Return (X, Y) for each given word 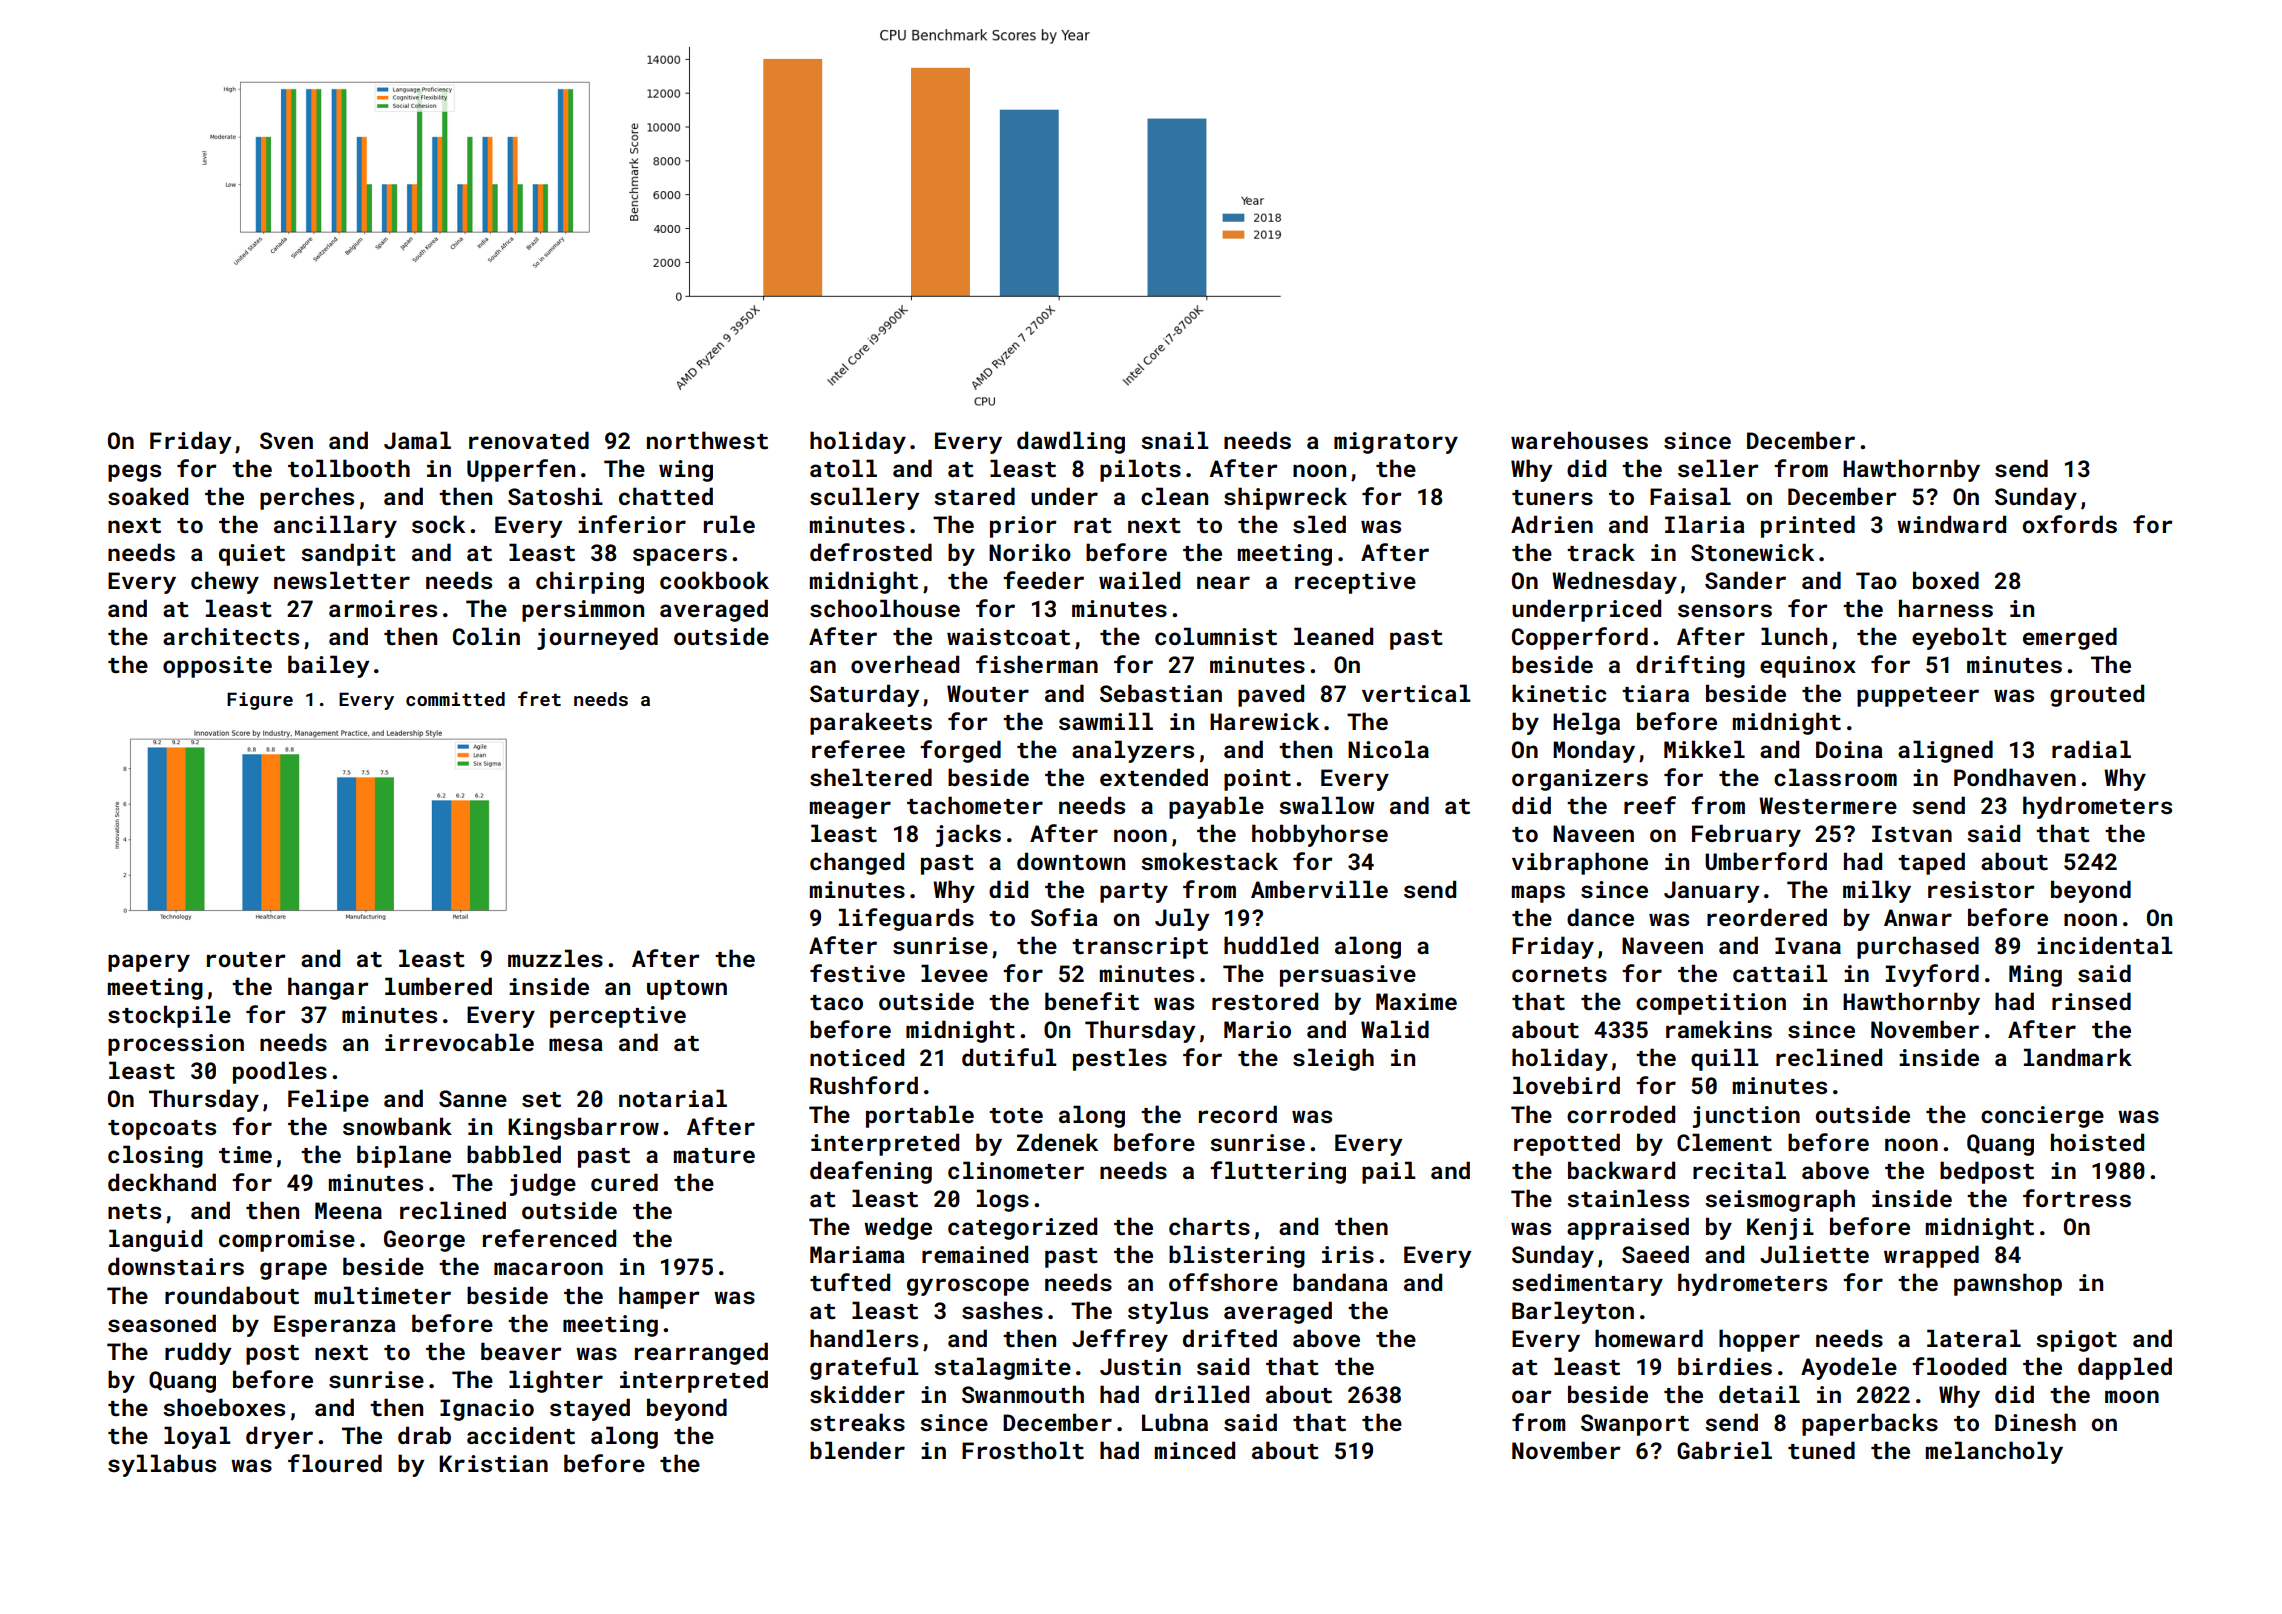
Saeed (1655, 1254)
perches (307, 498)
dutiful (1009, 1057)
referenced (549, 1238)
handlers (864, 1338)
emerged (2070, 638)
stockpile (169, 1016)
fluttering (1278, 1172)
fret (539, 698)
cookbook (714, 580)
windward (1951, 524)
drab (424, 1435)
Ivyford (1932, 975)
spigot (2076, 1341)
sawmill (1106, 721)
